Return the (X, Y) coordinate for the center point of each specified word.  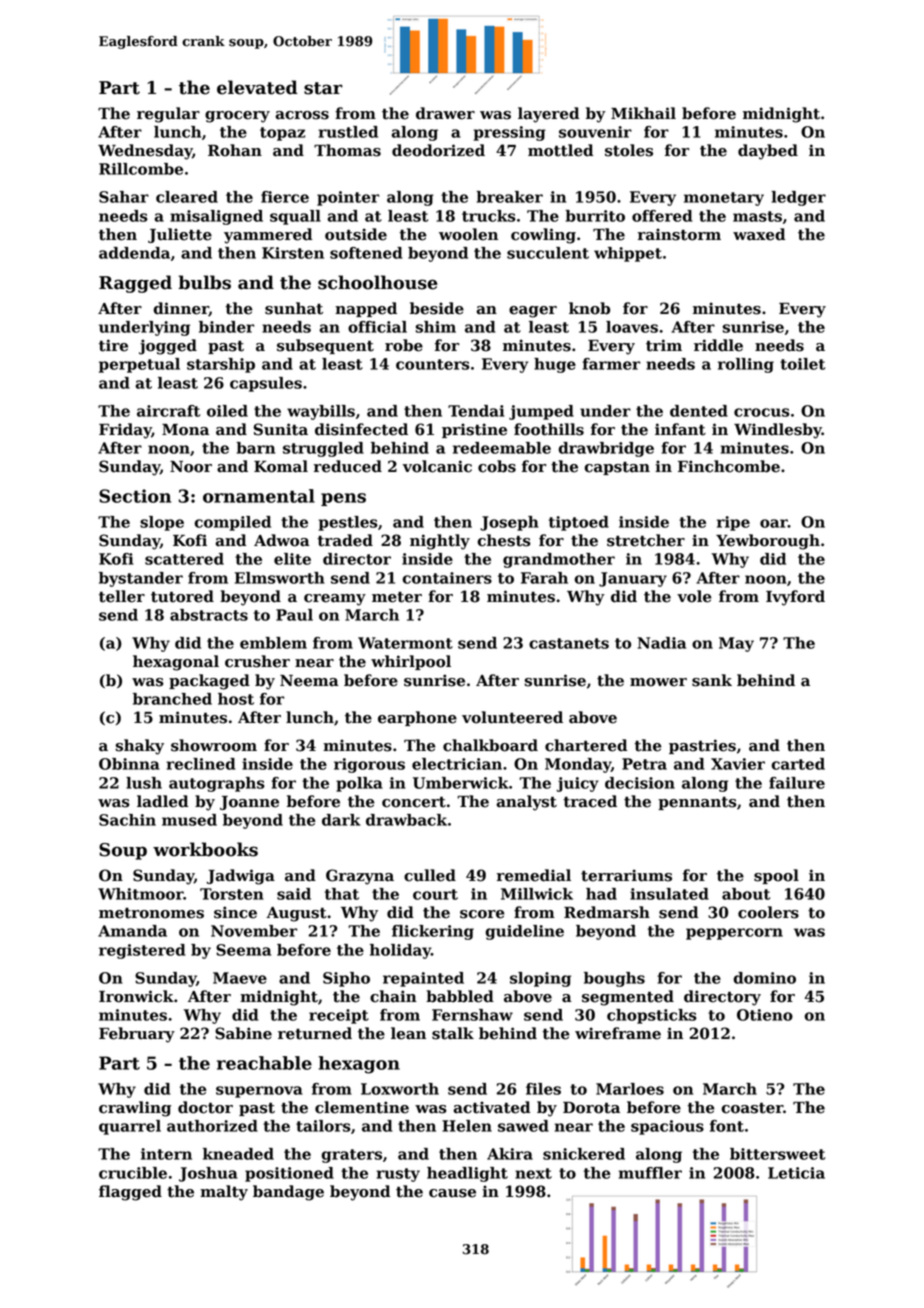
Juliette (180, 235)
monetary (724, 199)
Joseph (509, 523)
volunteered (512, 717)
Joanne (249, 803)
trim (664, 345)
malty (224, 1193)
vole (694, 596)
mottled (560, 150)
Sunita (281, 429)
